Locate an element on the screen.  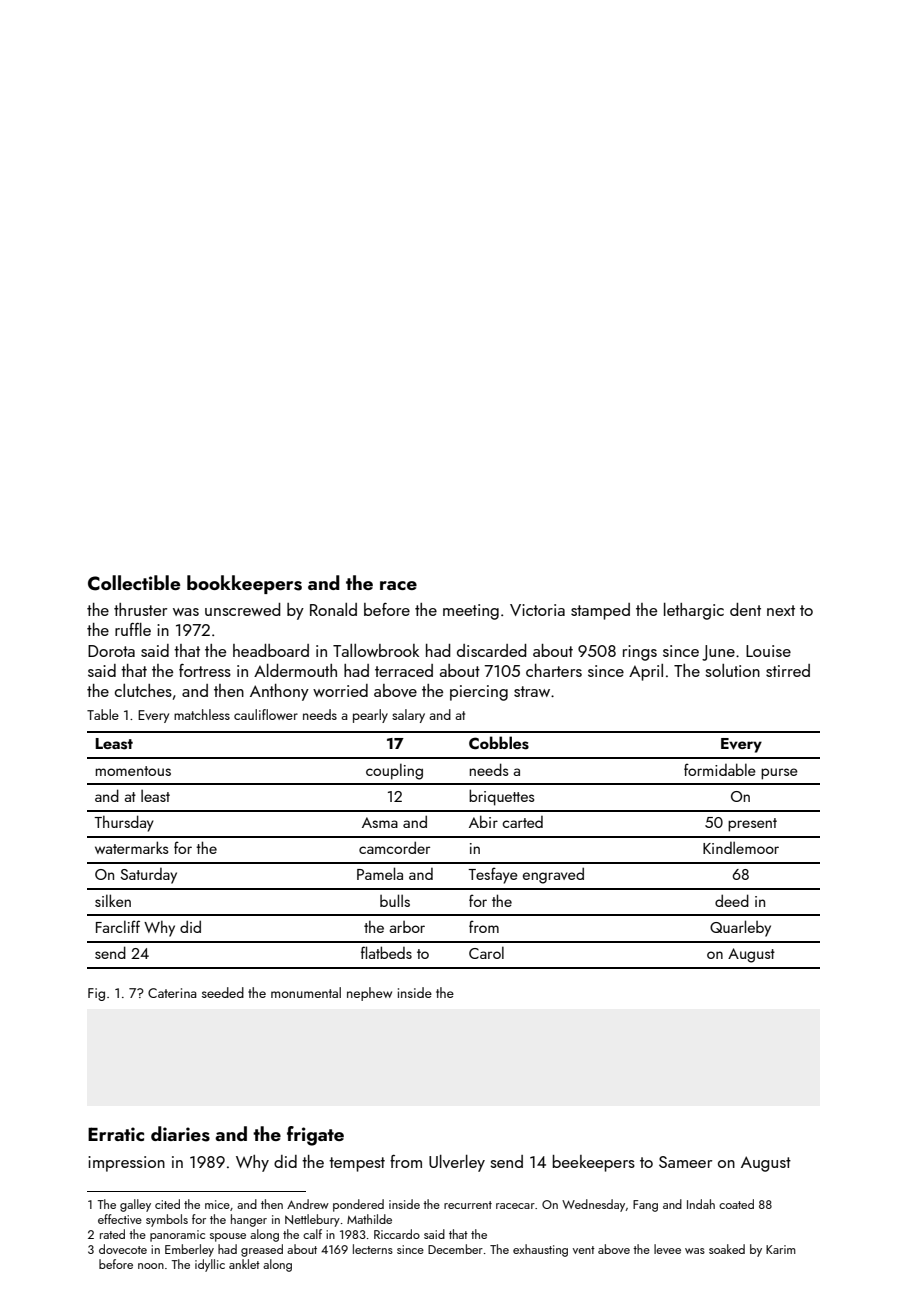
levee is located at coordinates (667, 1249).
